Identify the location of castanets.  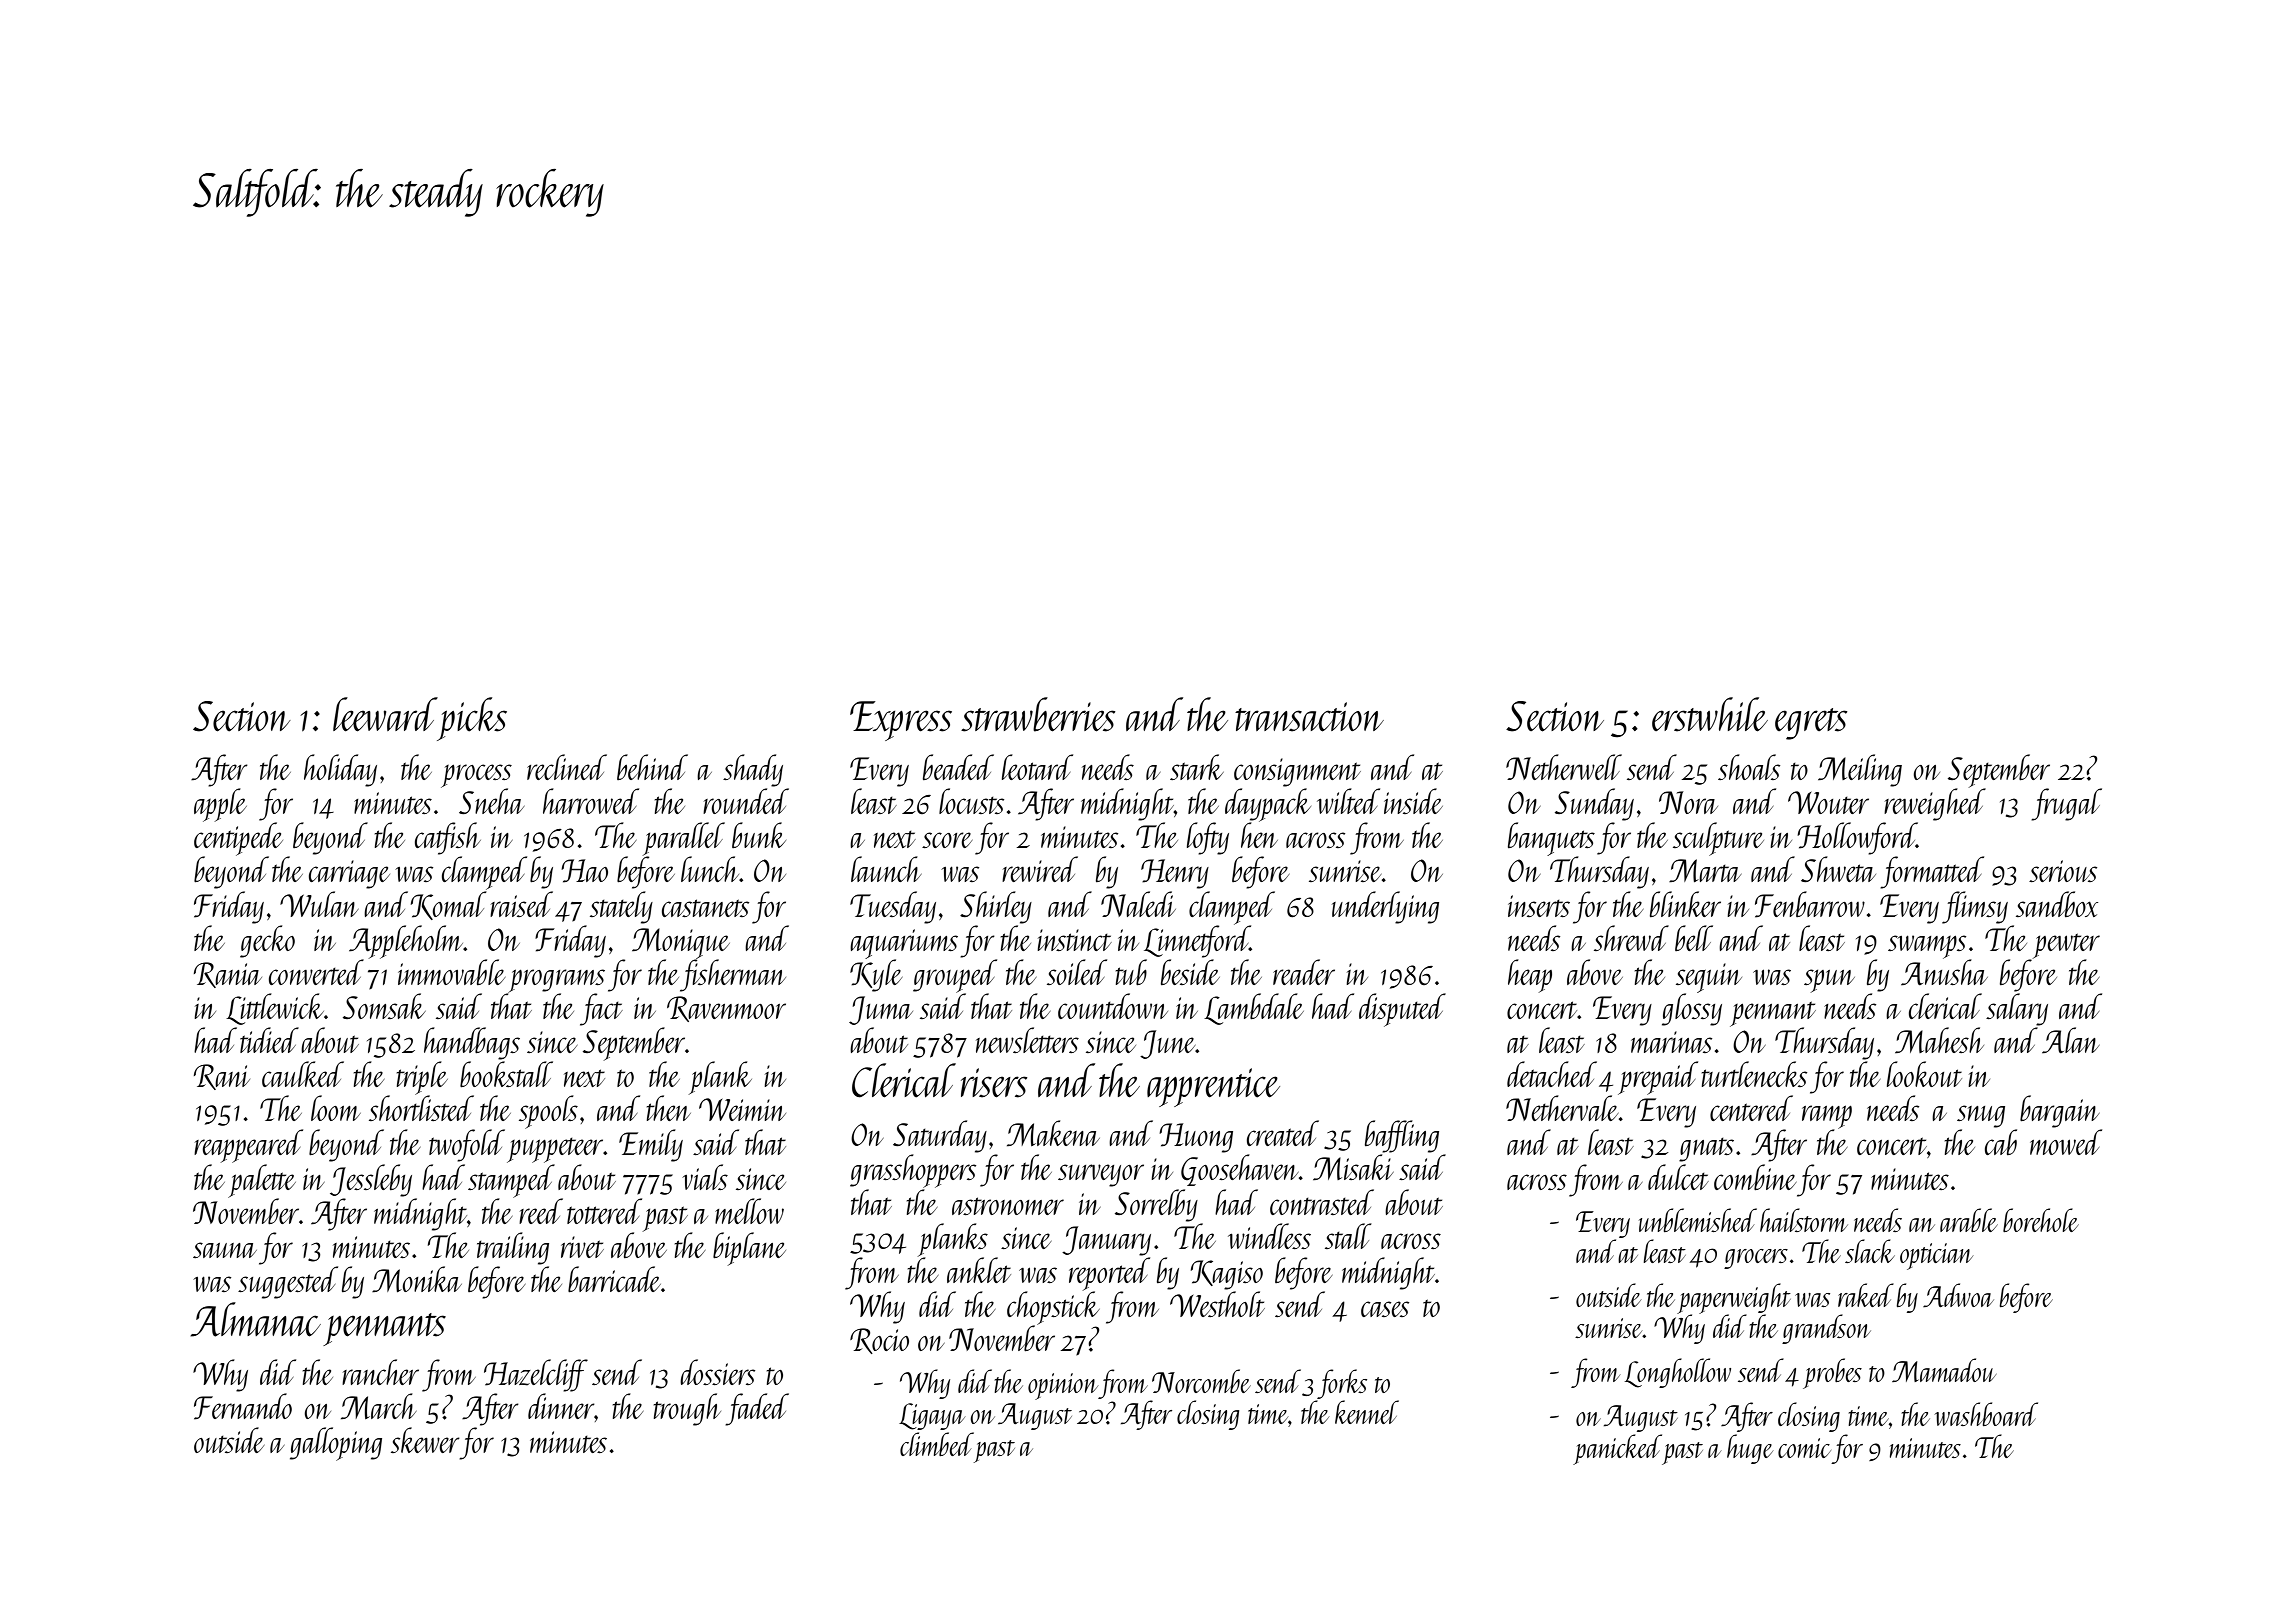
(705, 908).
